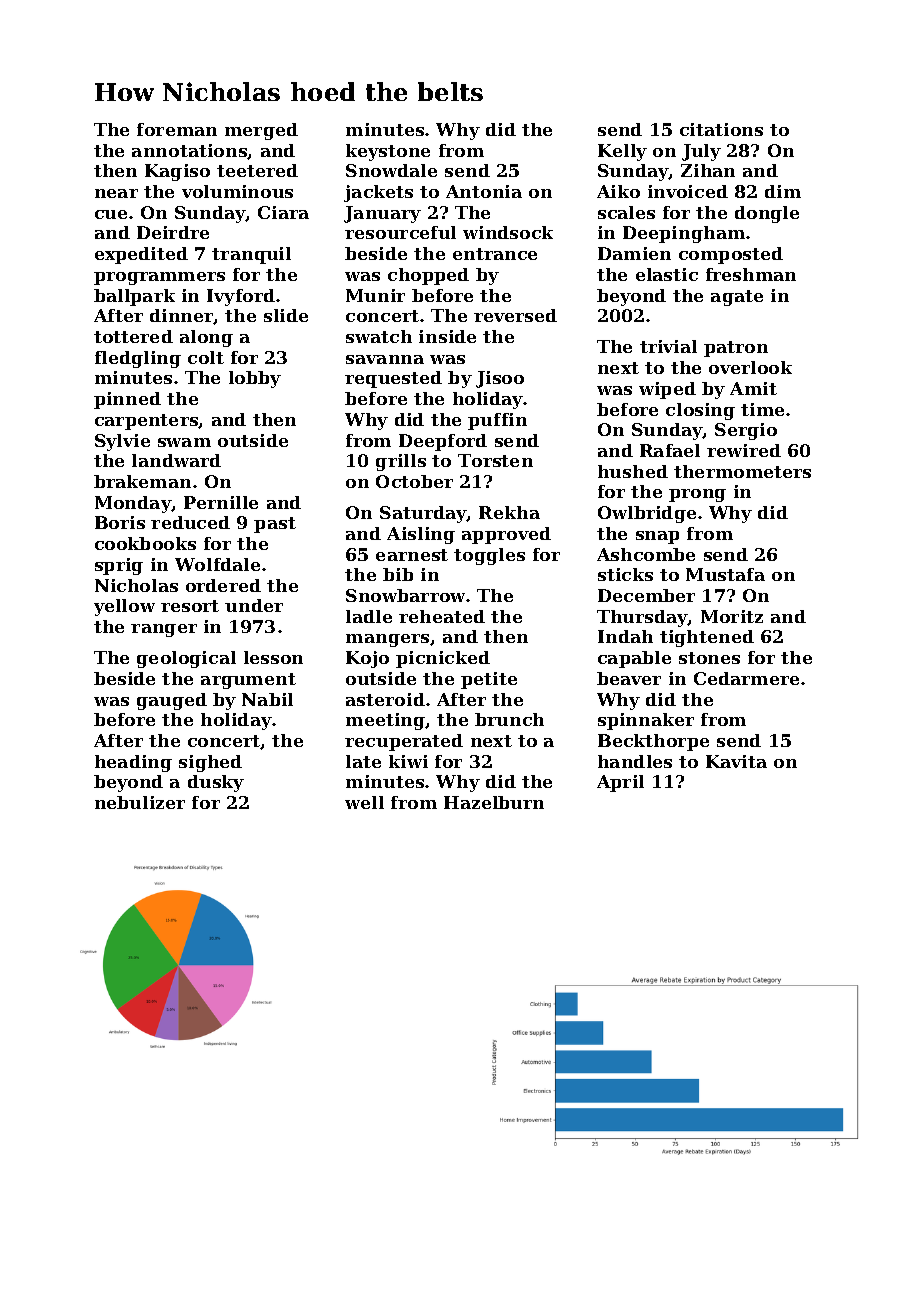  Describe the element at coordinates (111, 214) in the screenshot. I see `cue` at that location.
